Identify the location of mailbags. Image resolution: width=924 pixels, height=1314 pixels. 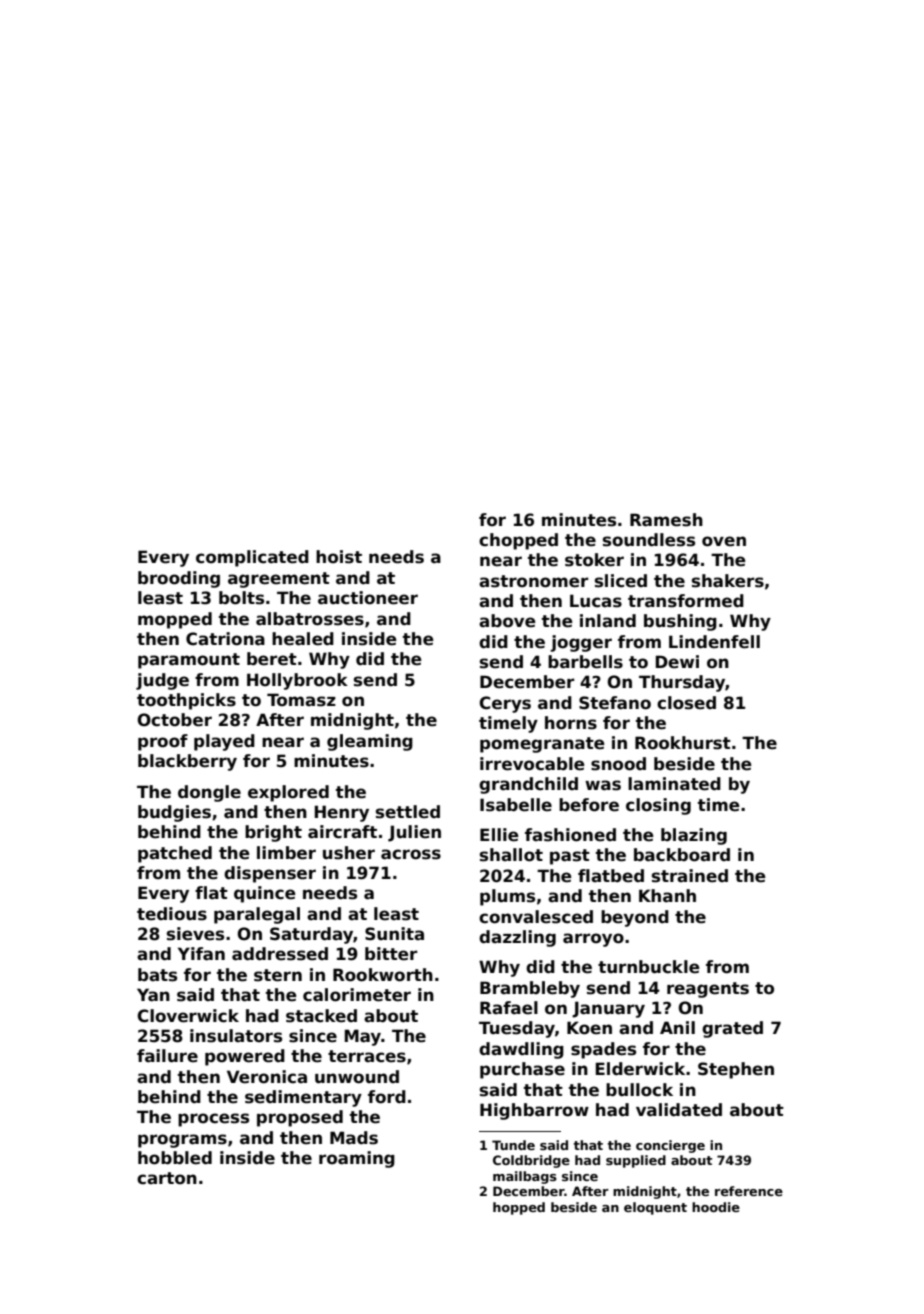
(525, 1177).
